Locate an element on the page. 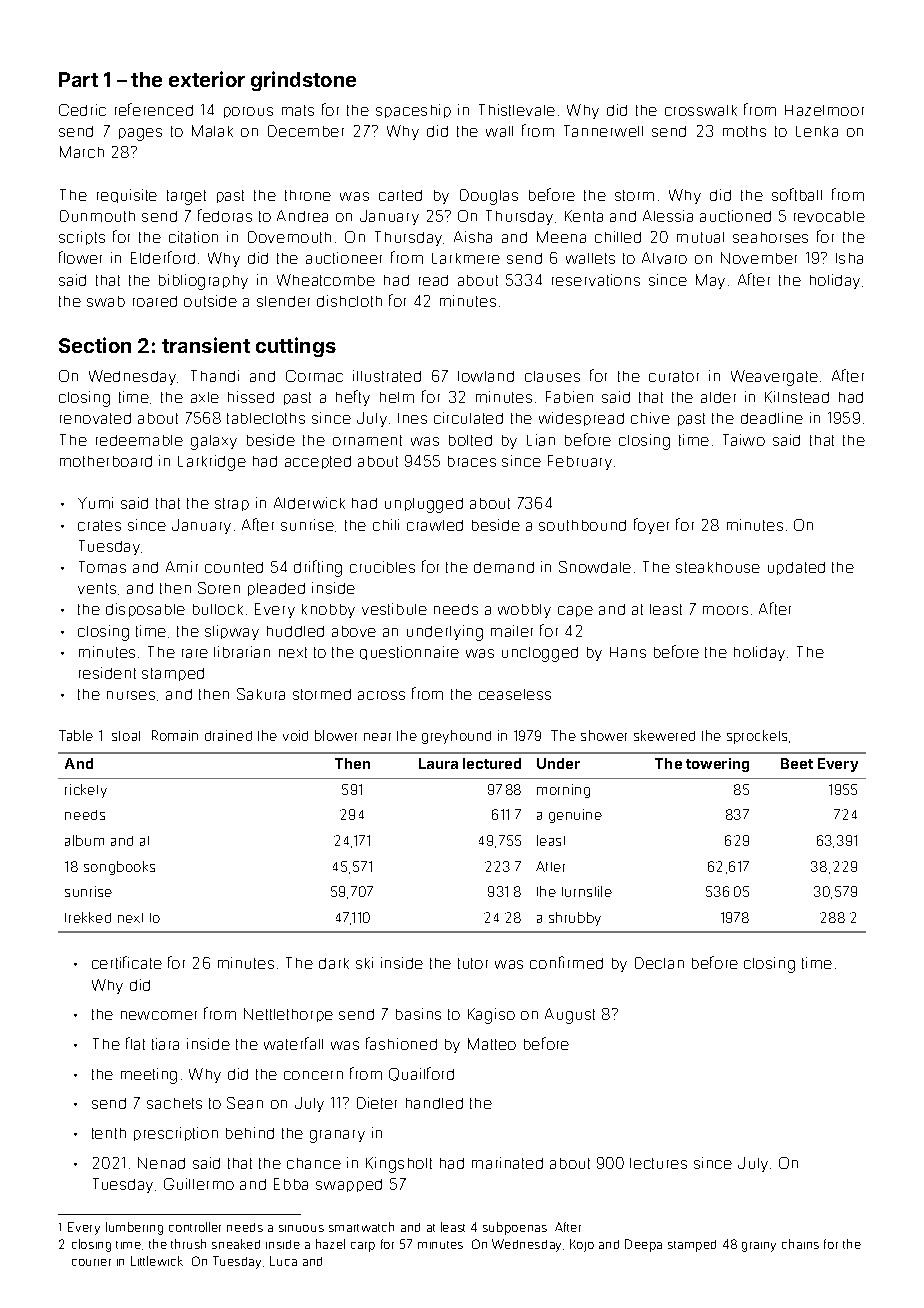 This document has width=924, height=1308. resident is located at coordinates (107, 673).
